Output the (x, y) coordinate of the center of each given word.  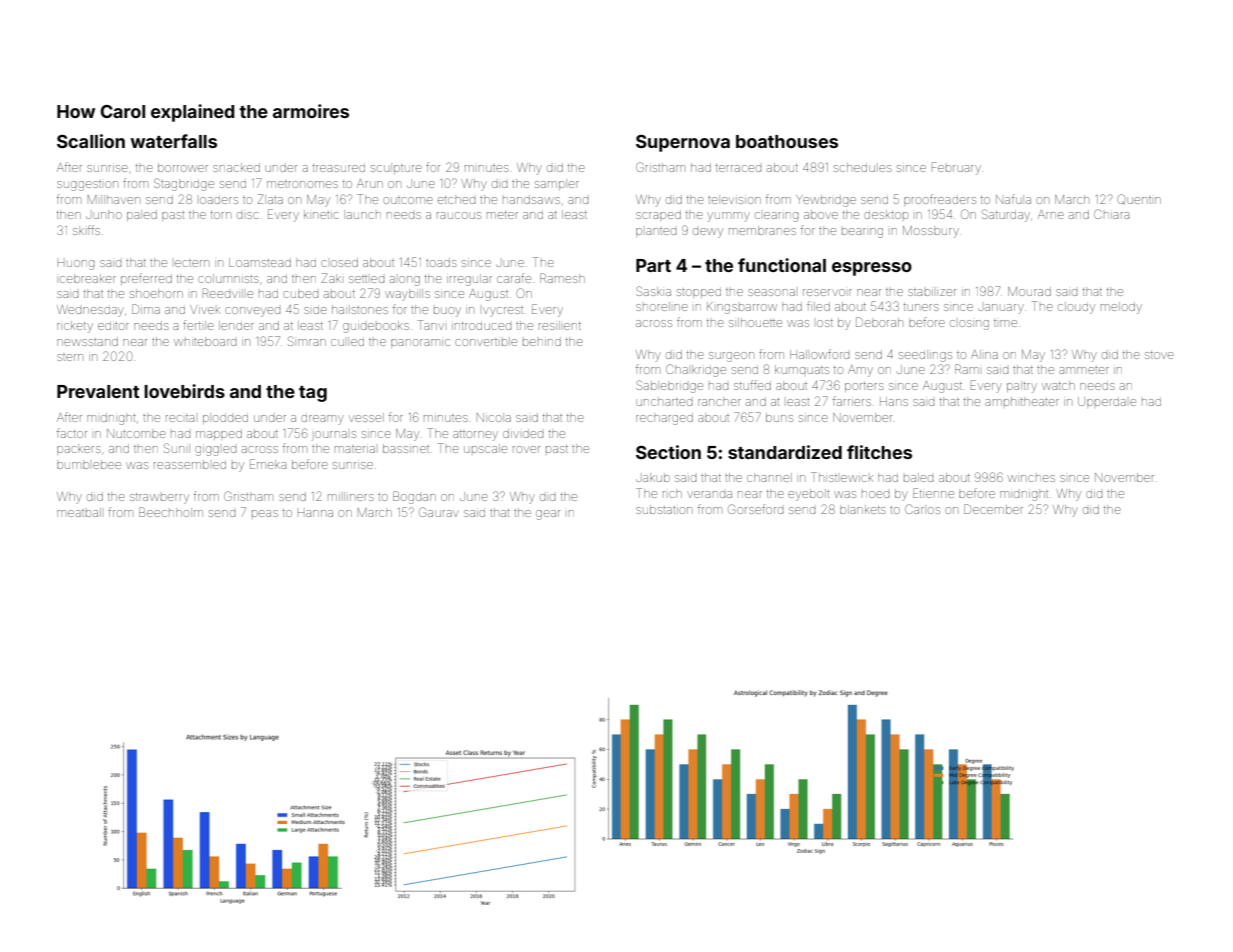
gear (548, 515)
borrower (183, 167)
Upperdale (1107, 402)
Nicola (494, 417)
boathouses (787, 141)
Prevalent (98, 391)
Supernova (683, 143)
